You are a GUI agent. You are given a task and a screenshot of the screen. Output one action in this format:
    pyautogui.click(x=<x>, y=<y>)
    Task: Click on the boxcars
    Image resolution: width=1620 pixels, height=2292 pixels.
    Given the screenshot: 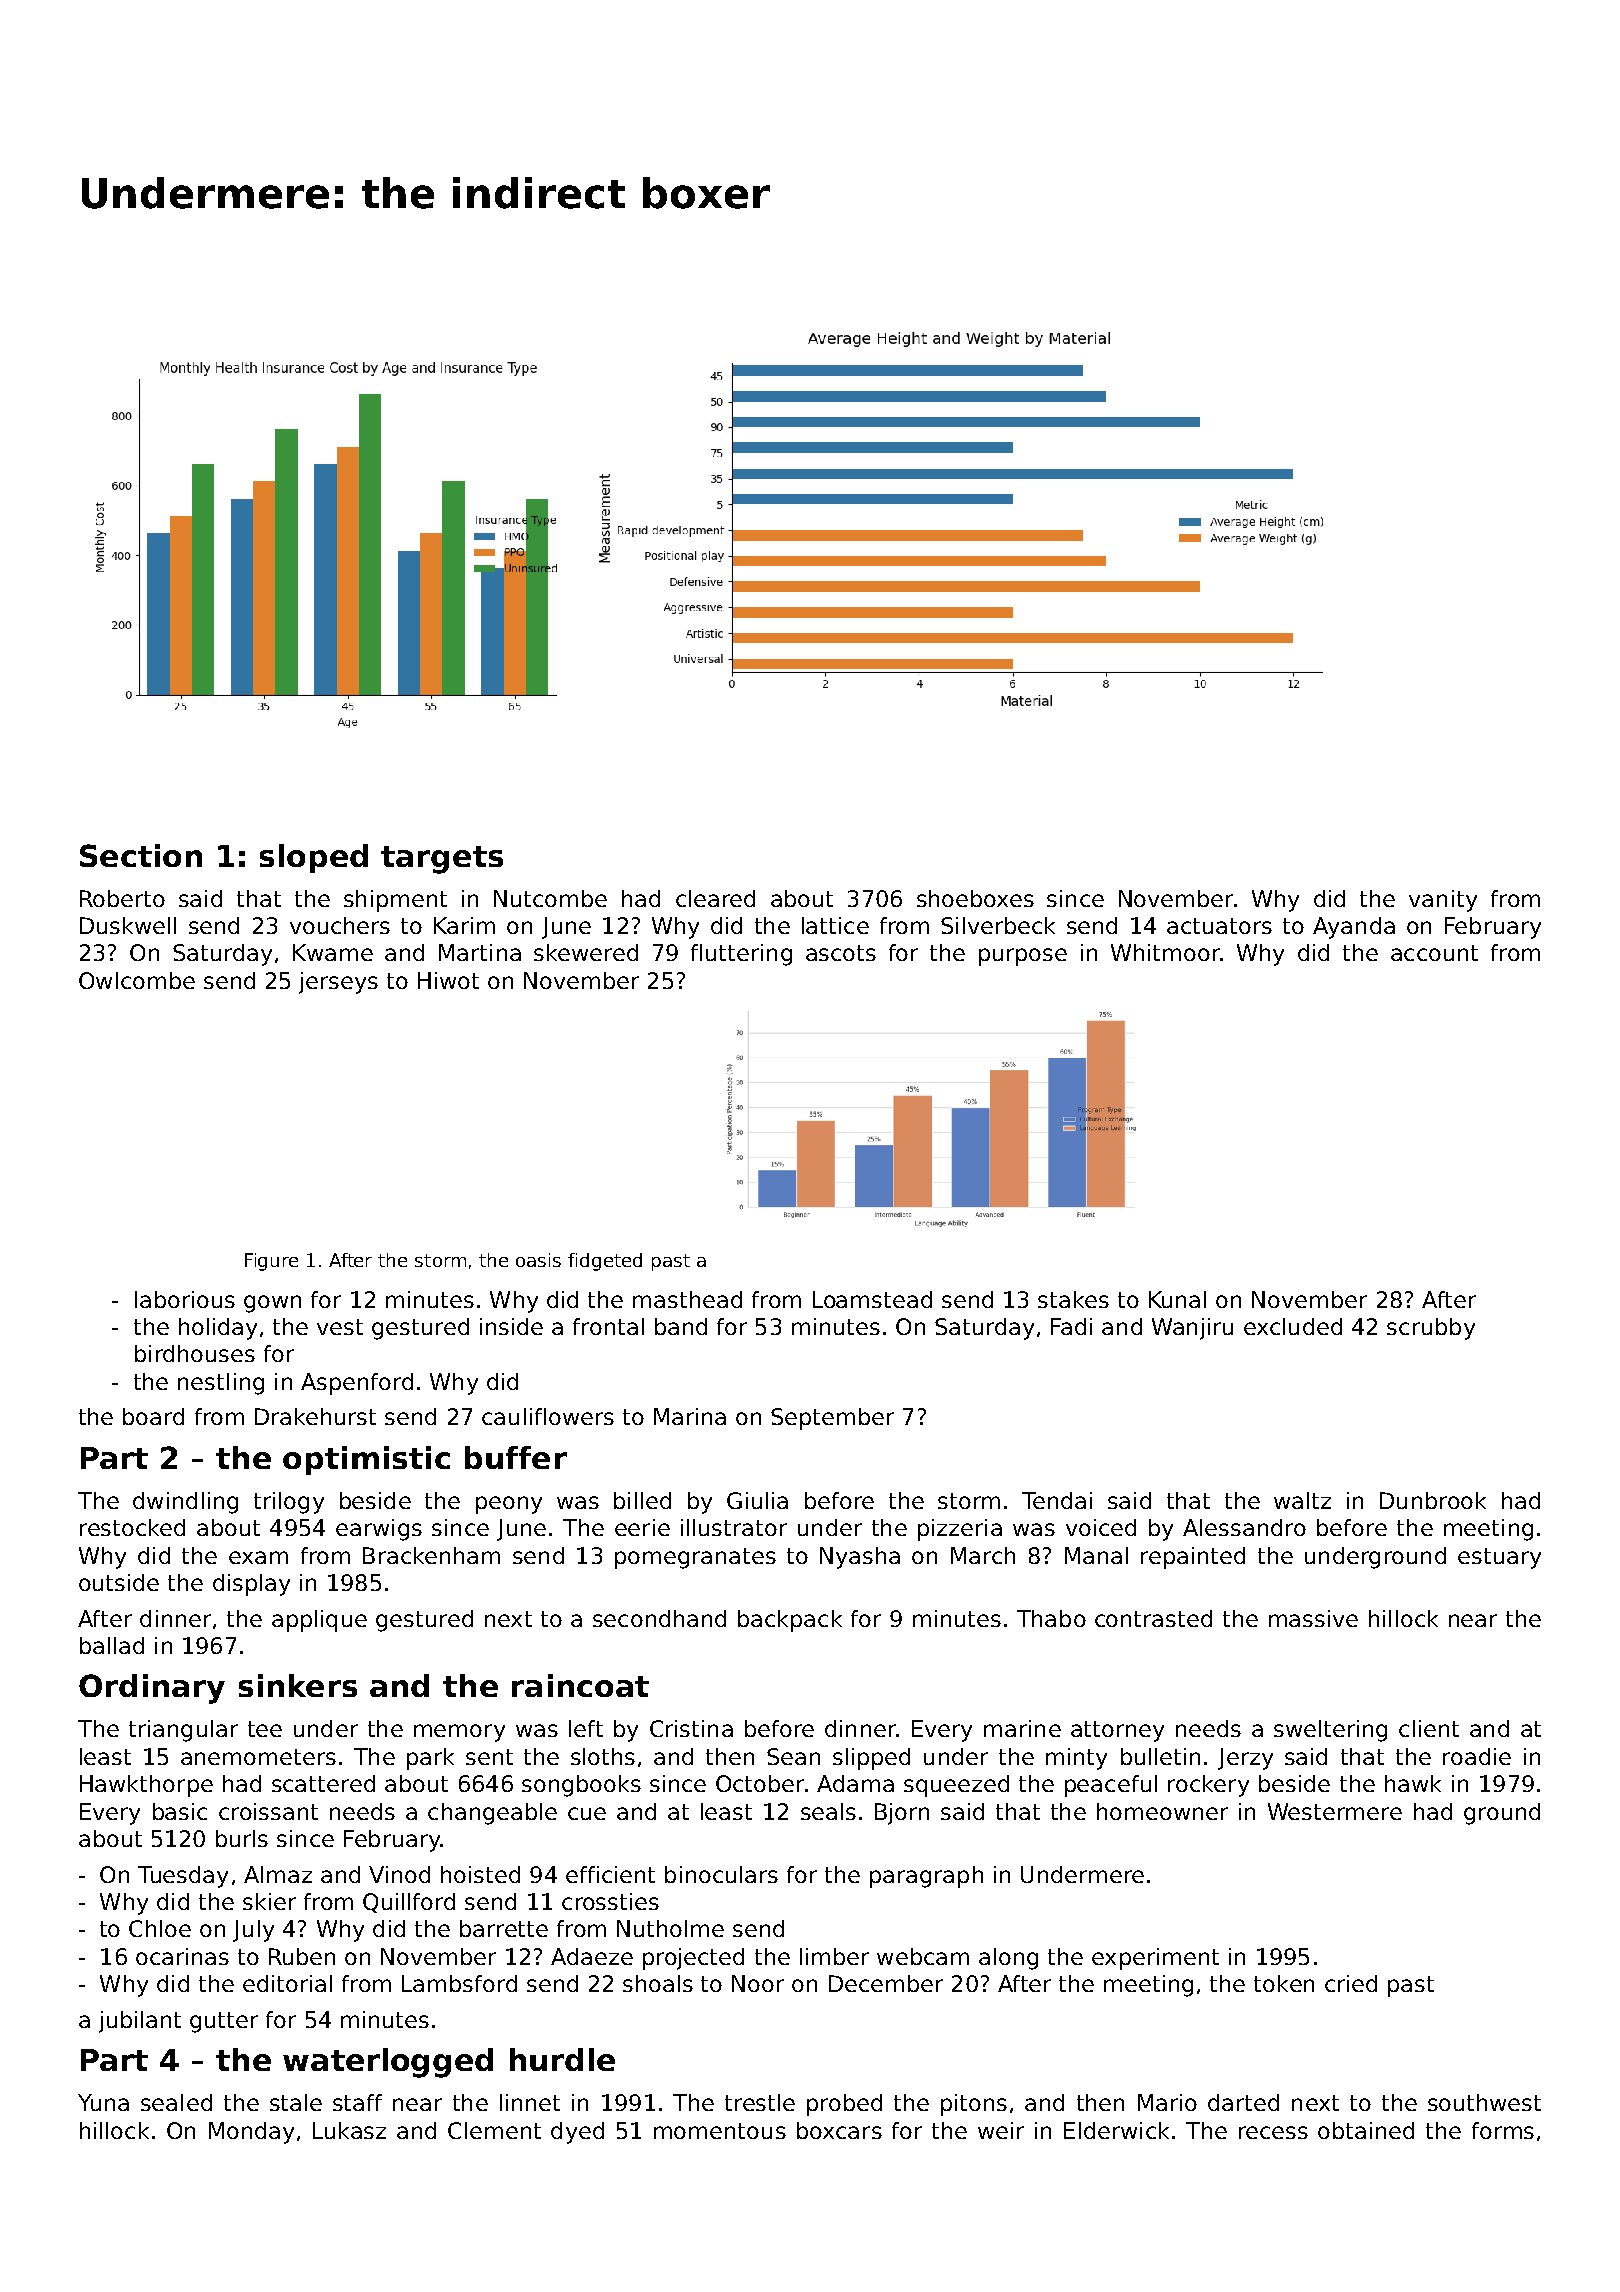 What is the action you would take?
    pyautogui.click(x=839, y=2130)
